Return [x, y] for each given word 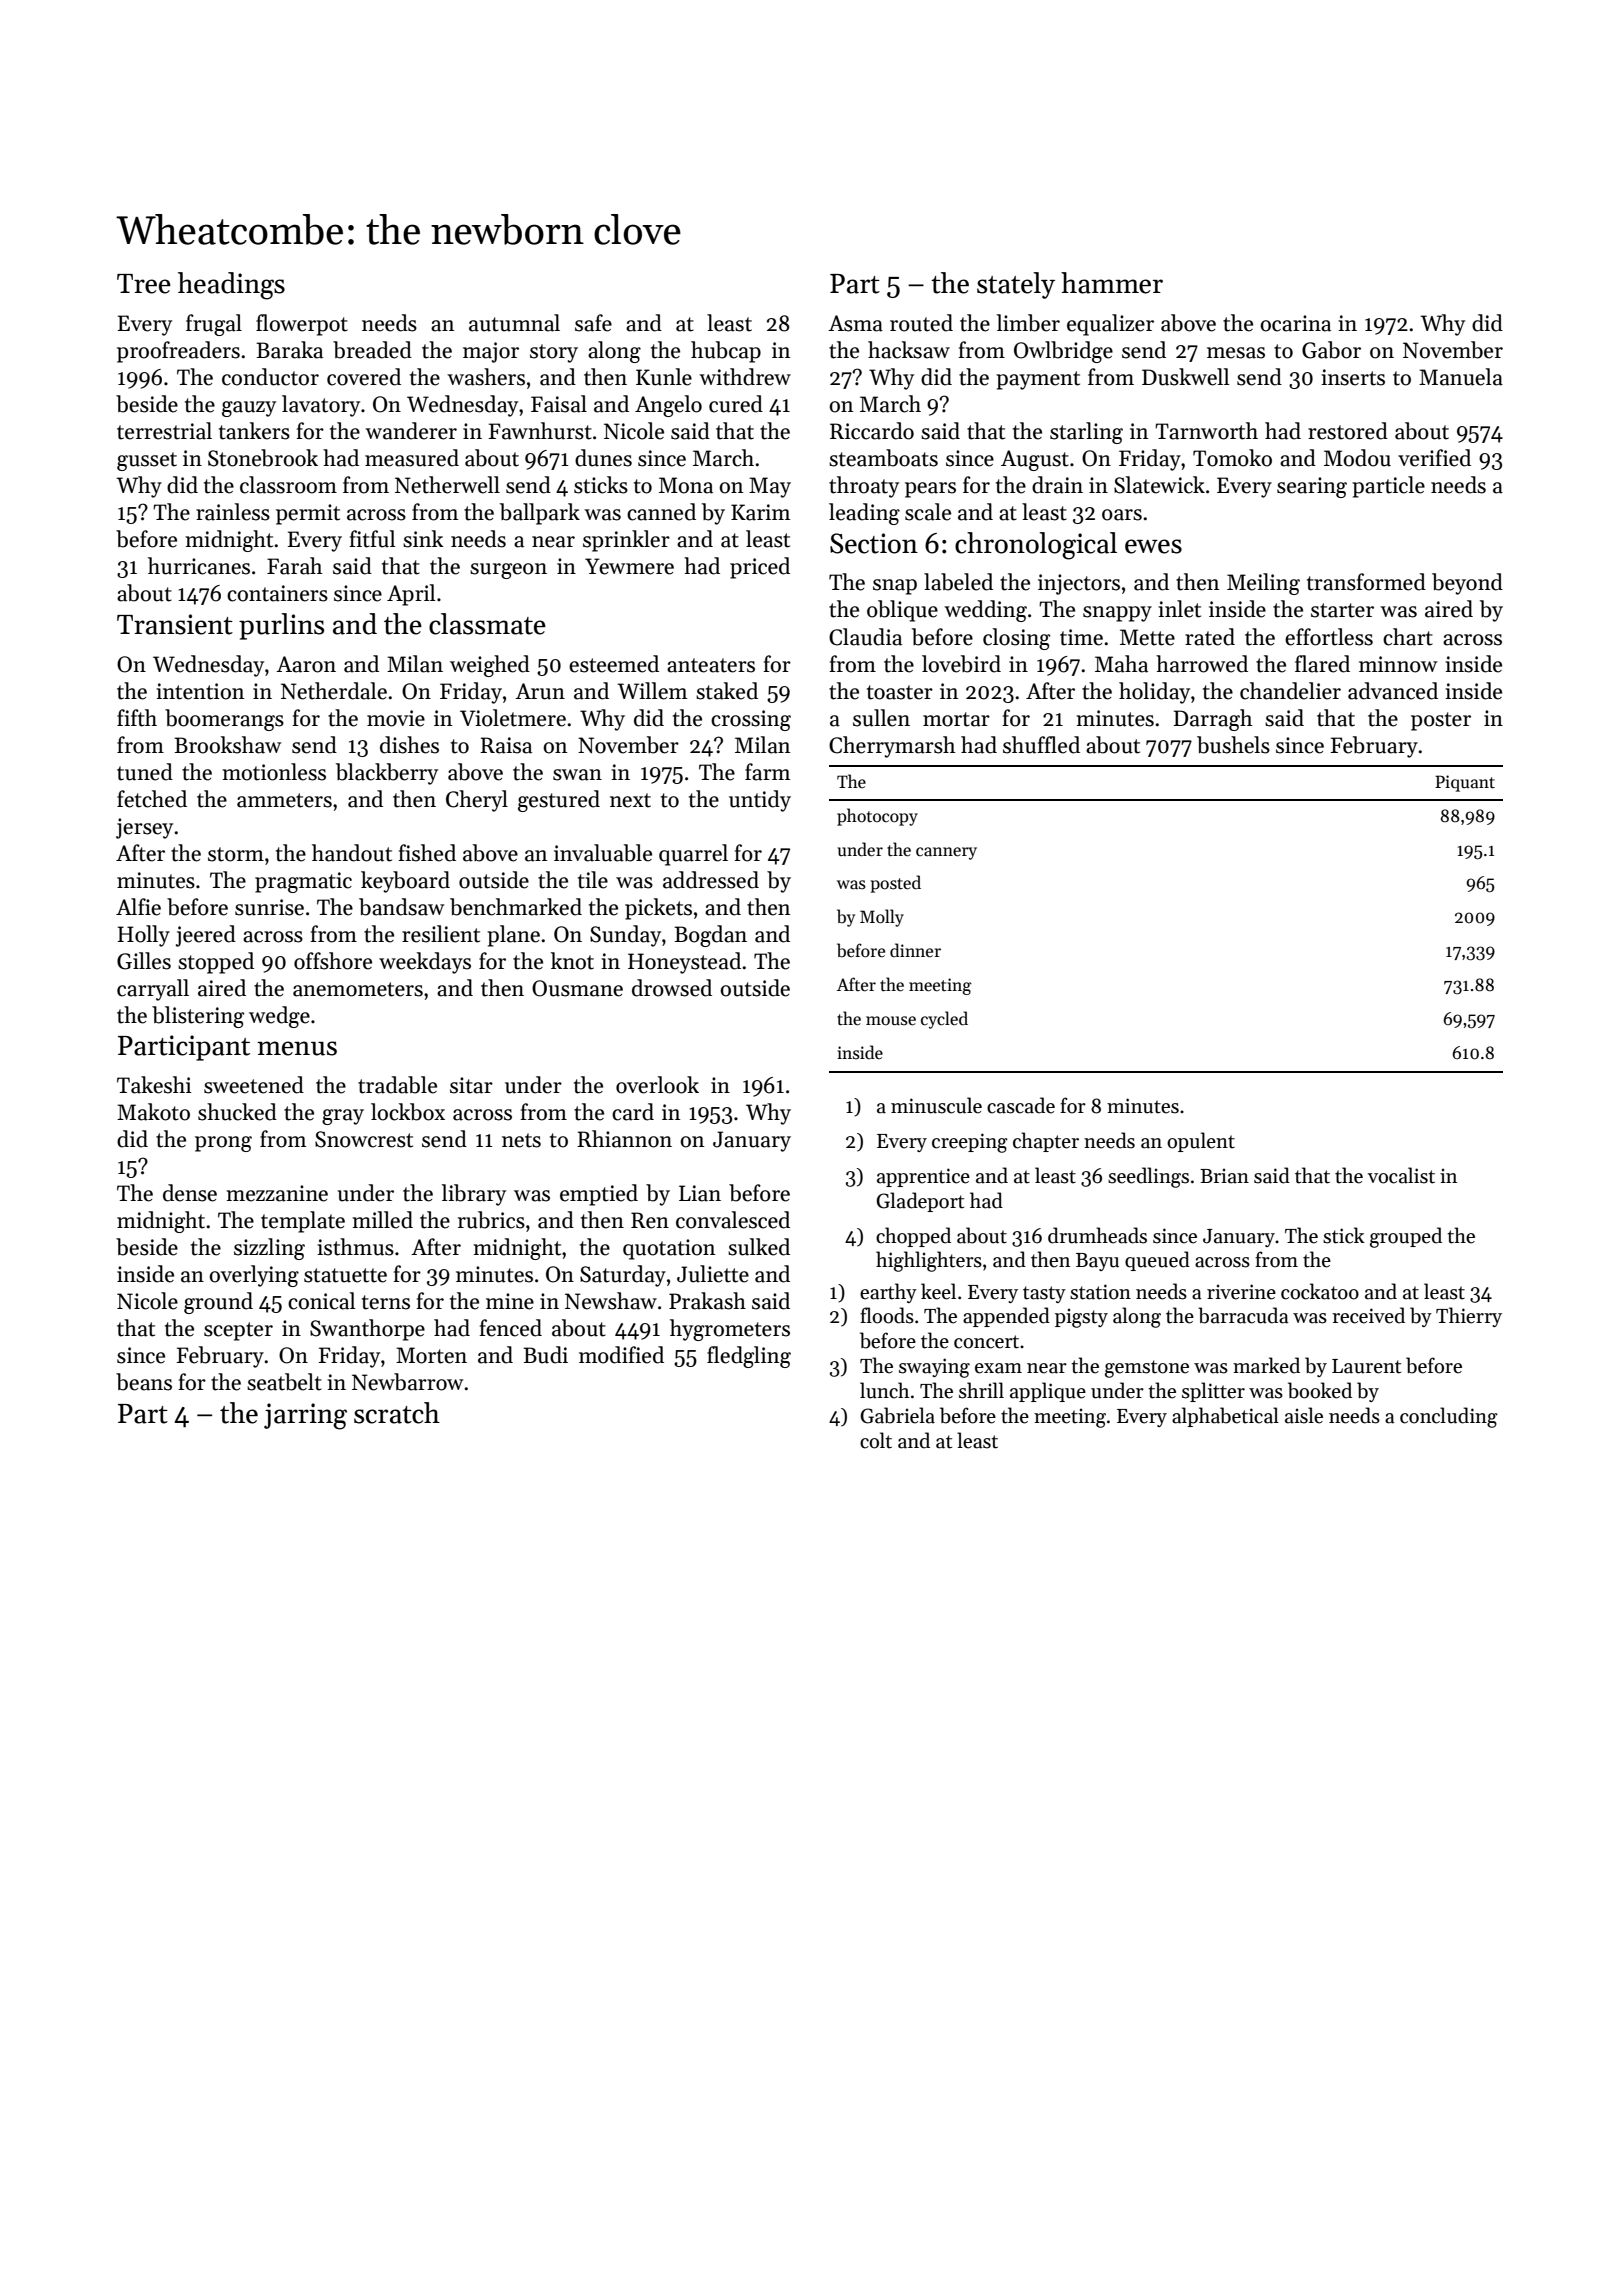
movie [396, 718]
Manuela [1461, 377]
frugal [214, 325]
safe [593, 323]
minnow [1398, 664]
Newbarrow [407, 1382]
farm [767, 772]
